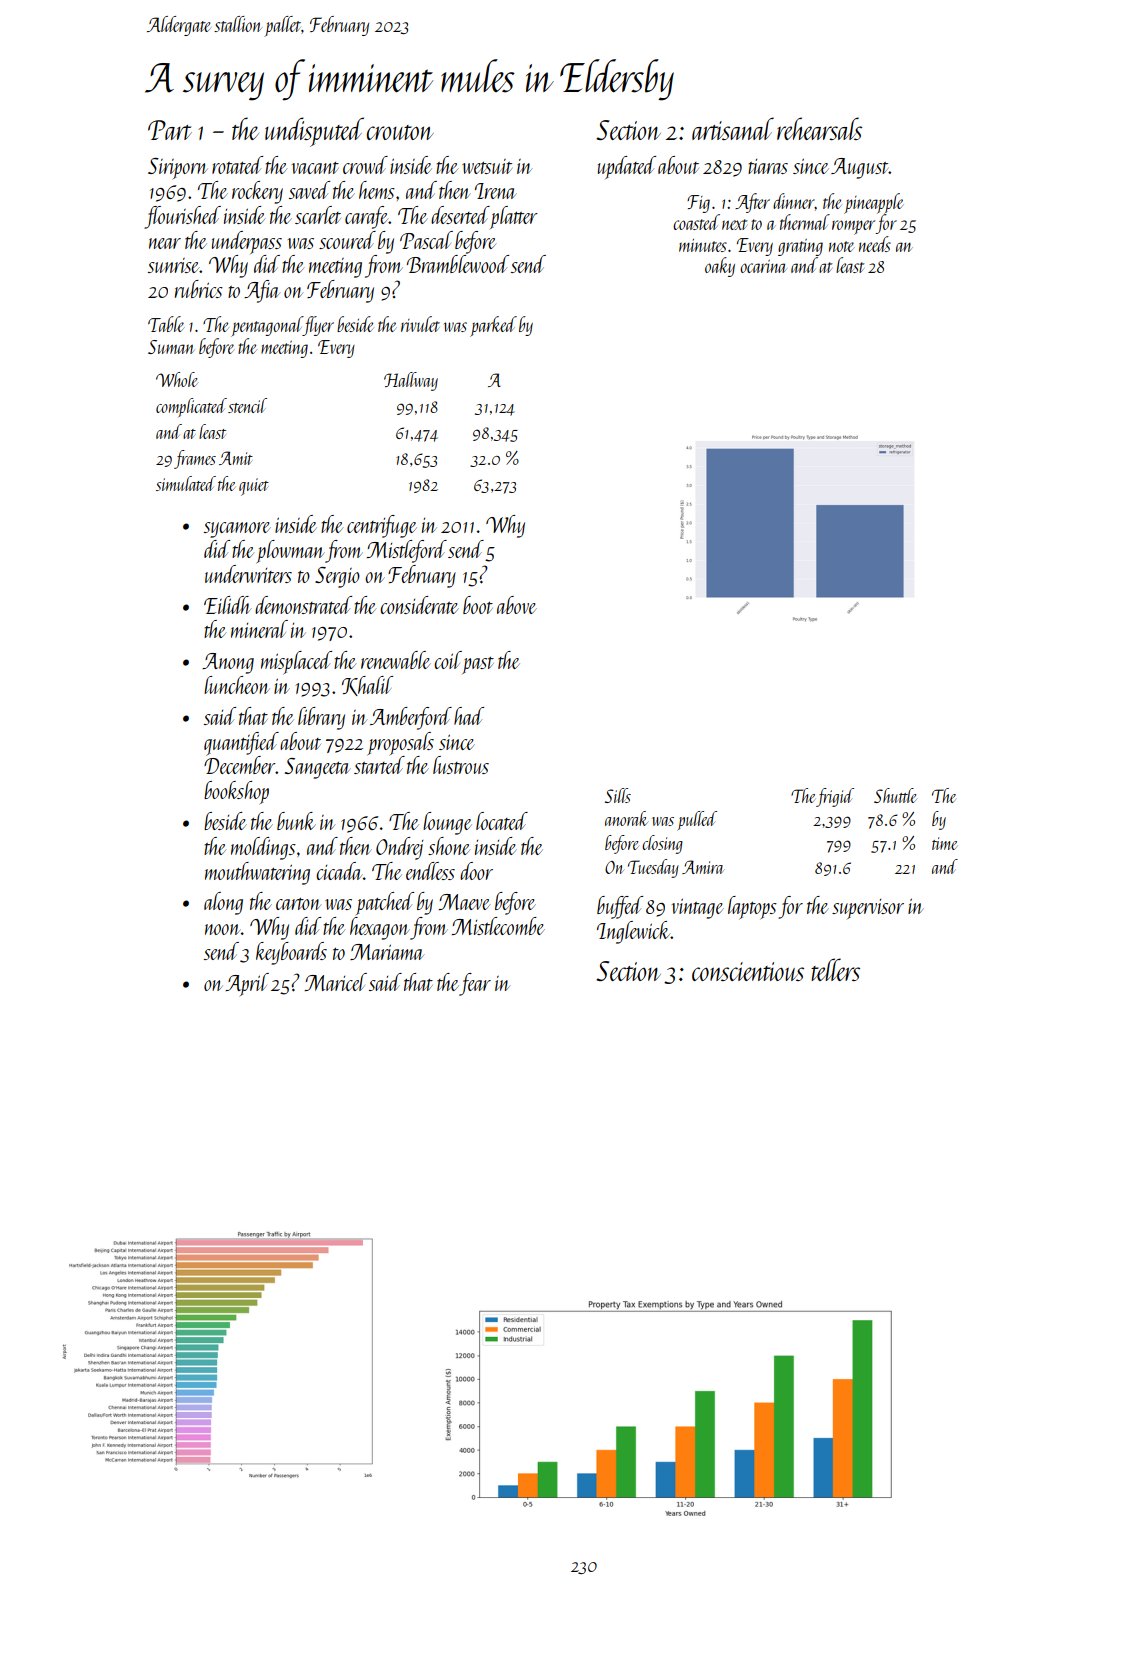 The width and height of the document is (1142, 1654). What do you see at coordinates (478, 605) in the document?
I see `boot` at bounding box center [478, 605].
